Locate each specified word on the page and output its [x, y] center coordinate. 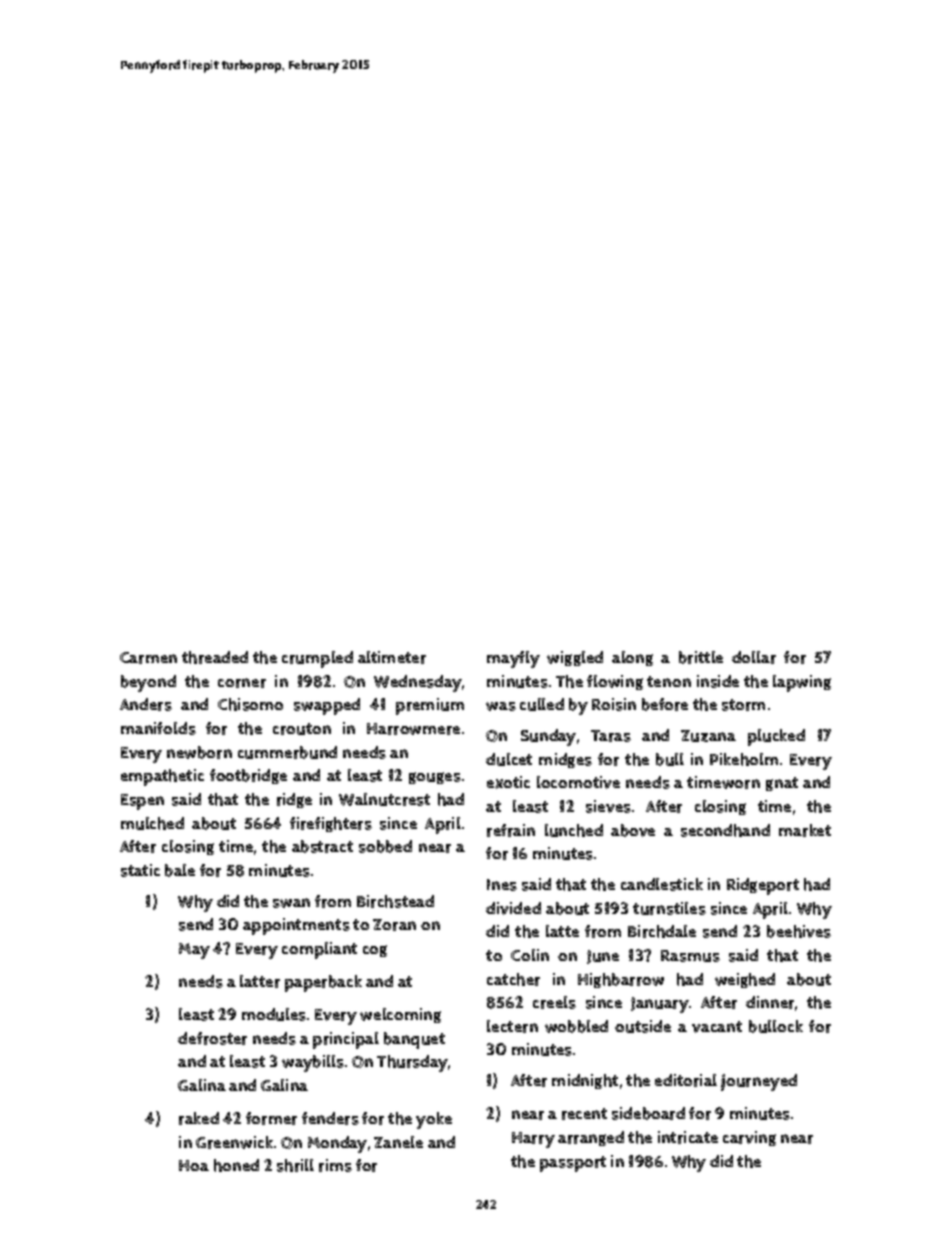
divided [513, 908]
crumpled [317, 659]
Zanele [398, 1142]
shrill [295, 1165]
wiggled [575, 658]
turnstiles [669, 908]
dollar [754, 657]
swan [291, 903]
